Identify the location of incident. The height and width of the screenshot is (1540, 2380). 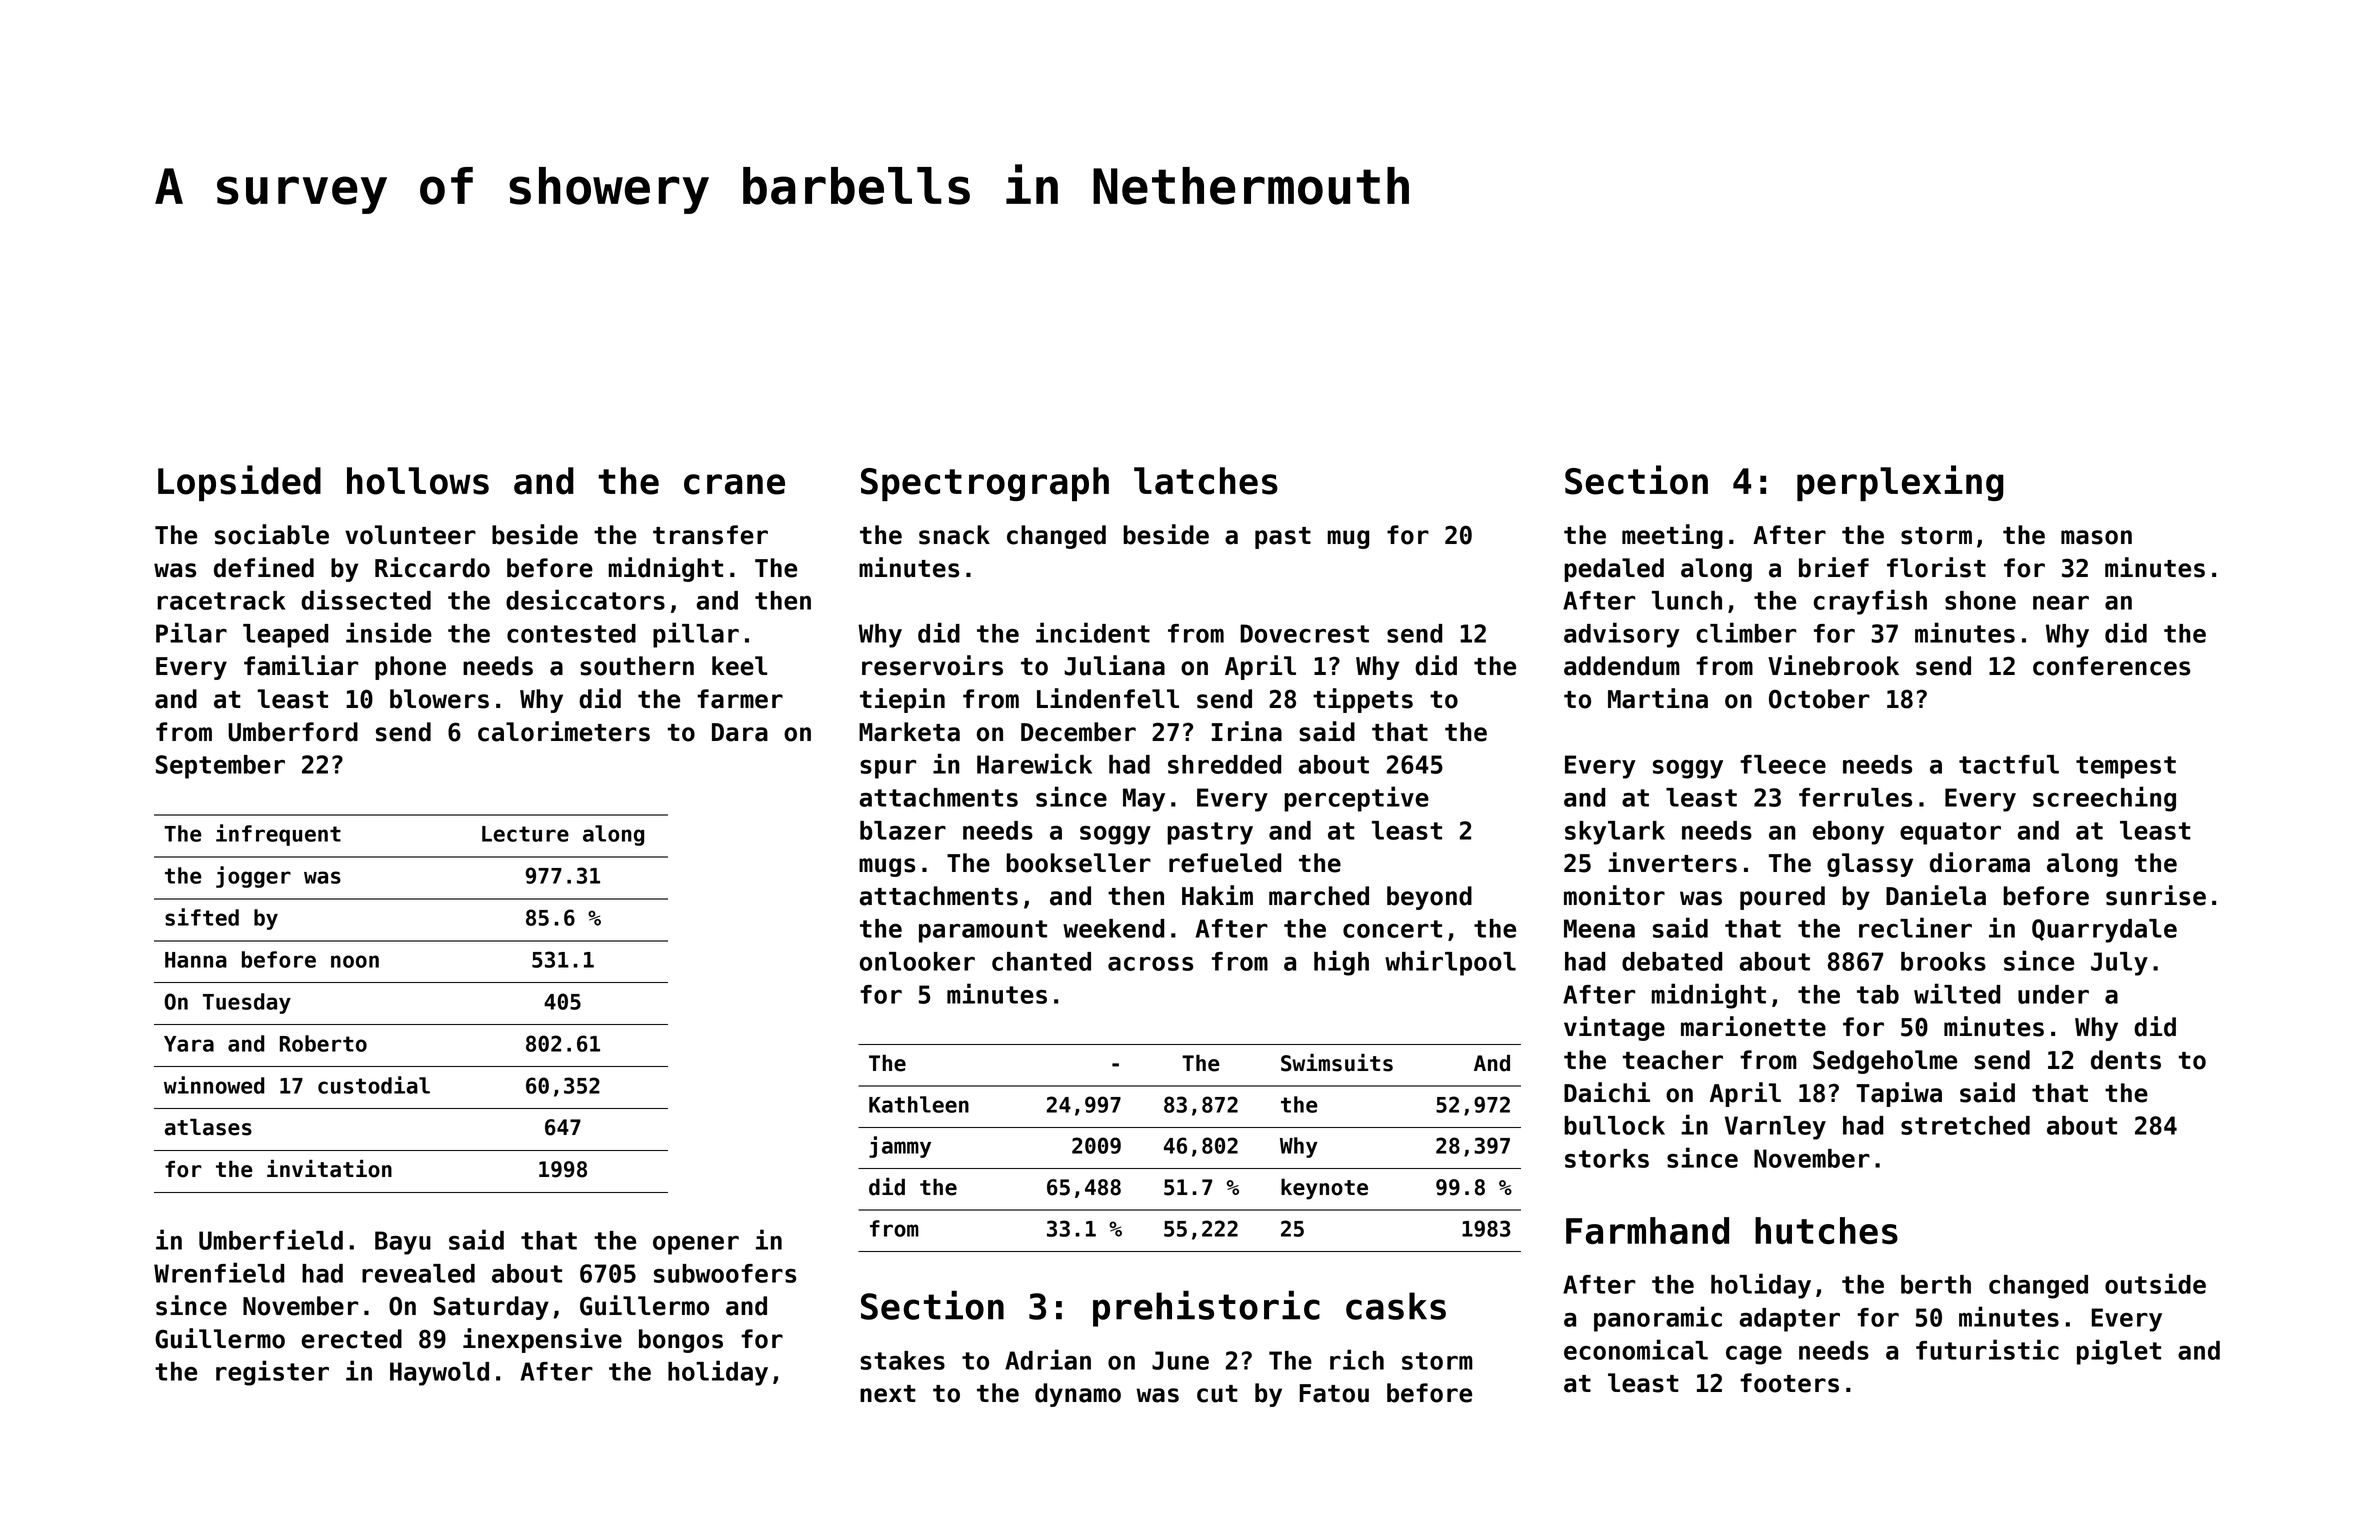
(1093, 632).
